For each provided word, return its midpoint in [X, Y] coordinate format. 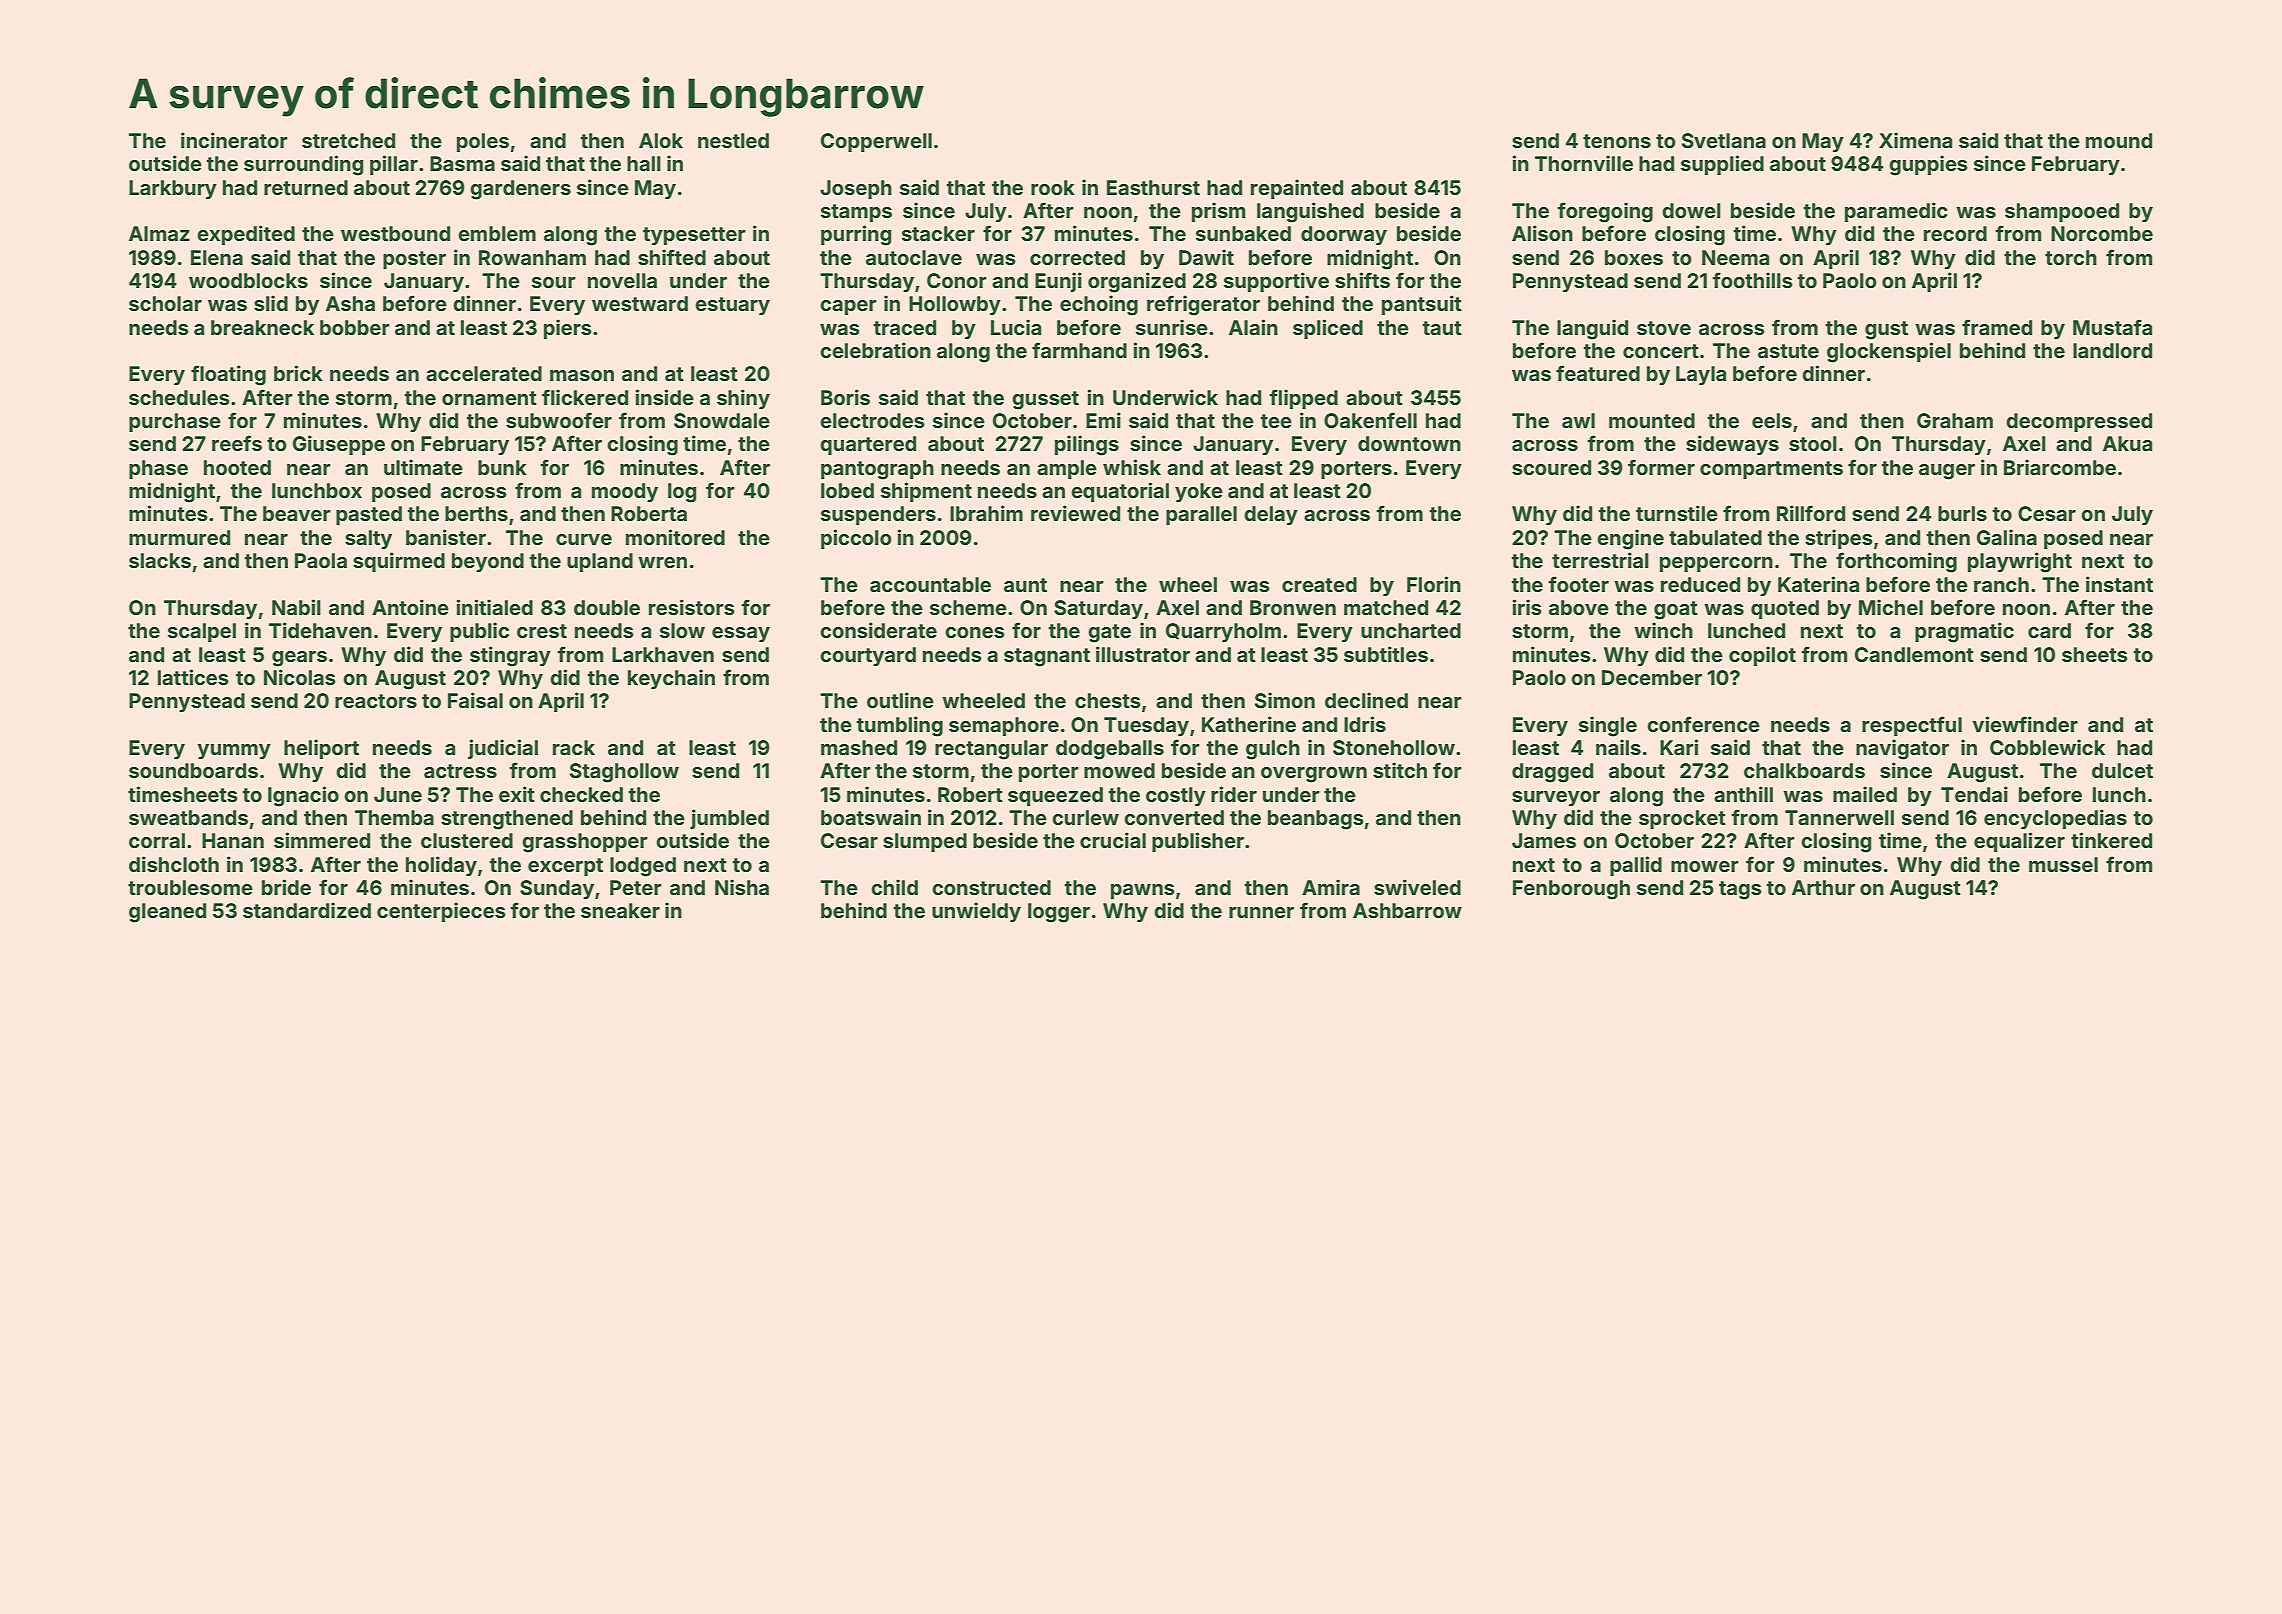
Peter [636, 887]
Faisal [475, 700]
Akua [2127, 443]
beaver [297, 513]
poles [483, 142]
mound [2119, 140]
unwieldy [976, 912]
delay [1271, 515]
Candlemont [1914, 654]
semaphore [1004, 726]
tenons [1617, 141]
